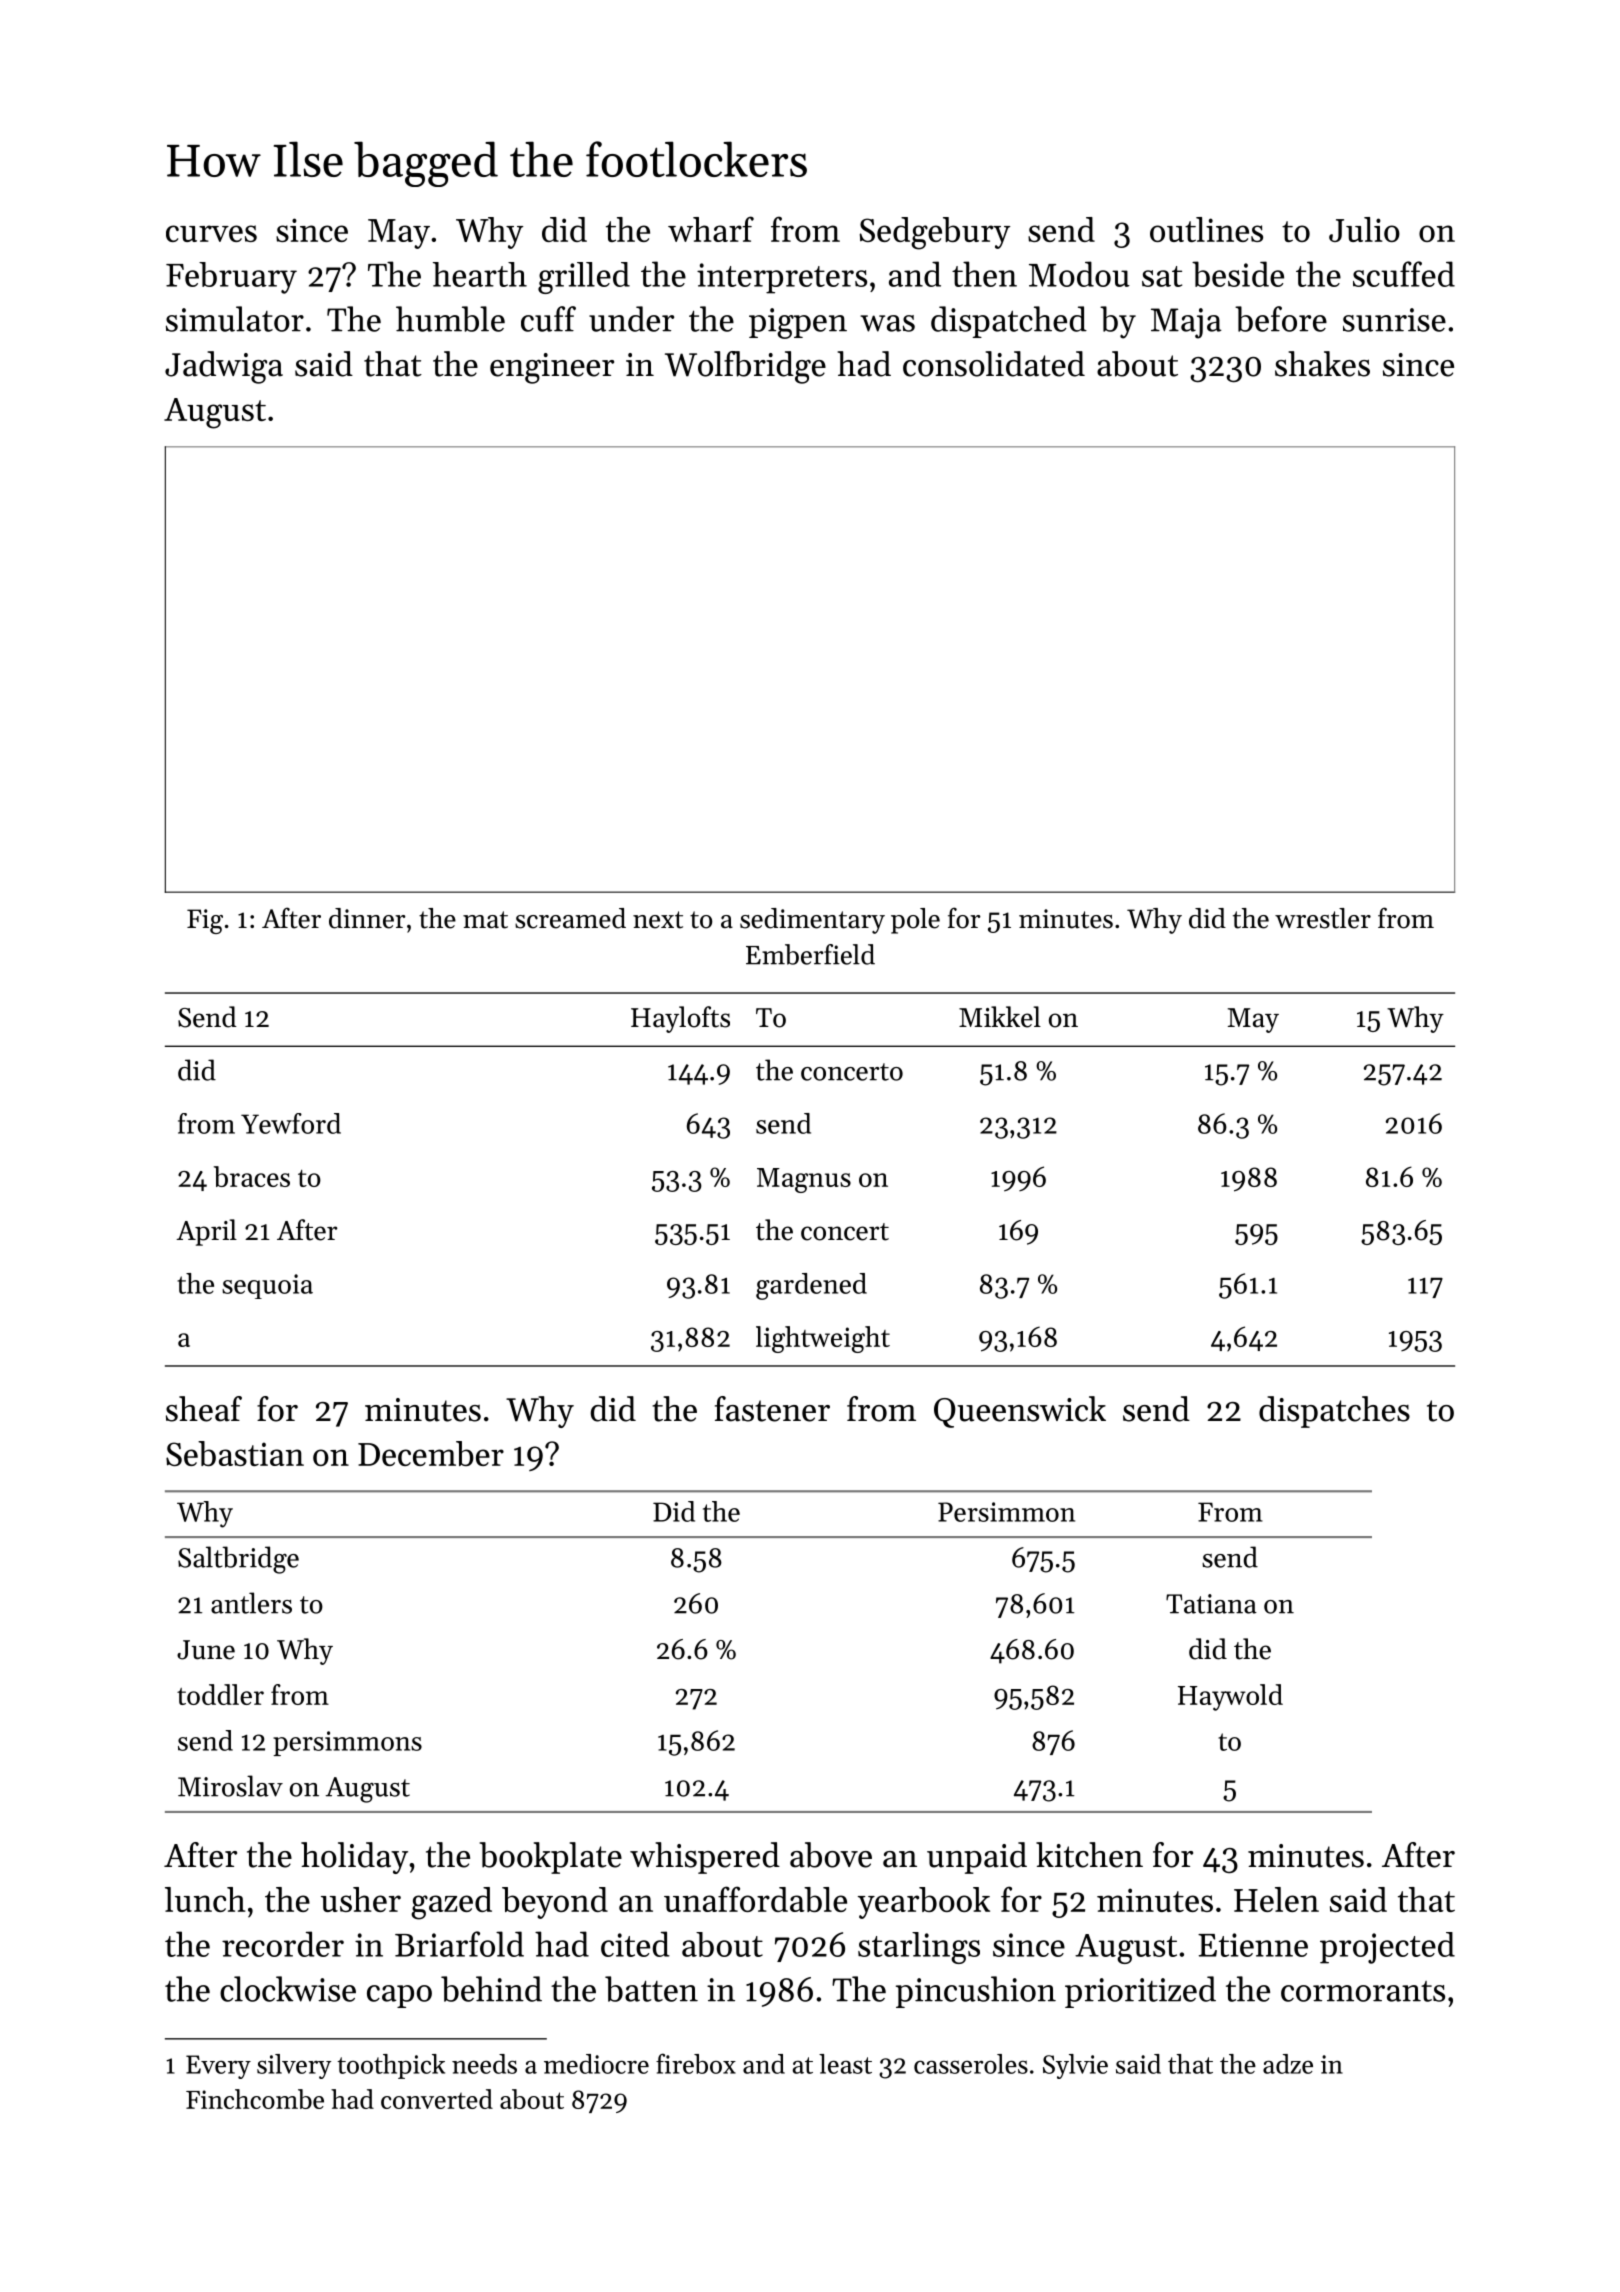  What do you see at coordinates (491, 1989) in the image?
I see `behind` at bounding box center [491, 1989].
